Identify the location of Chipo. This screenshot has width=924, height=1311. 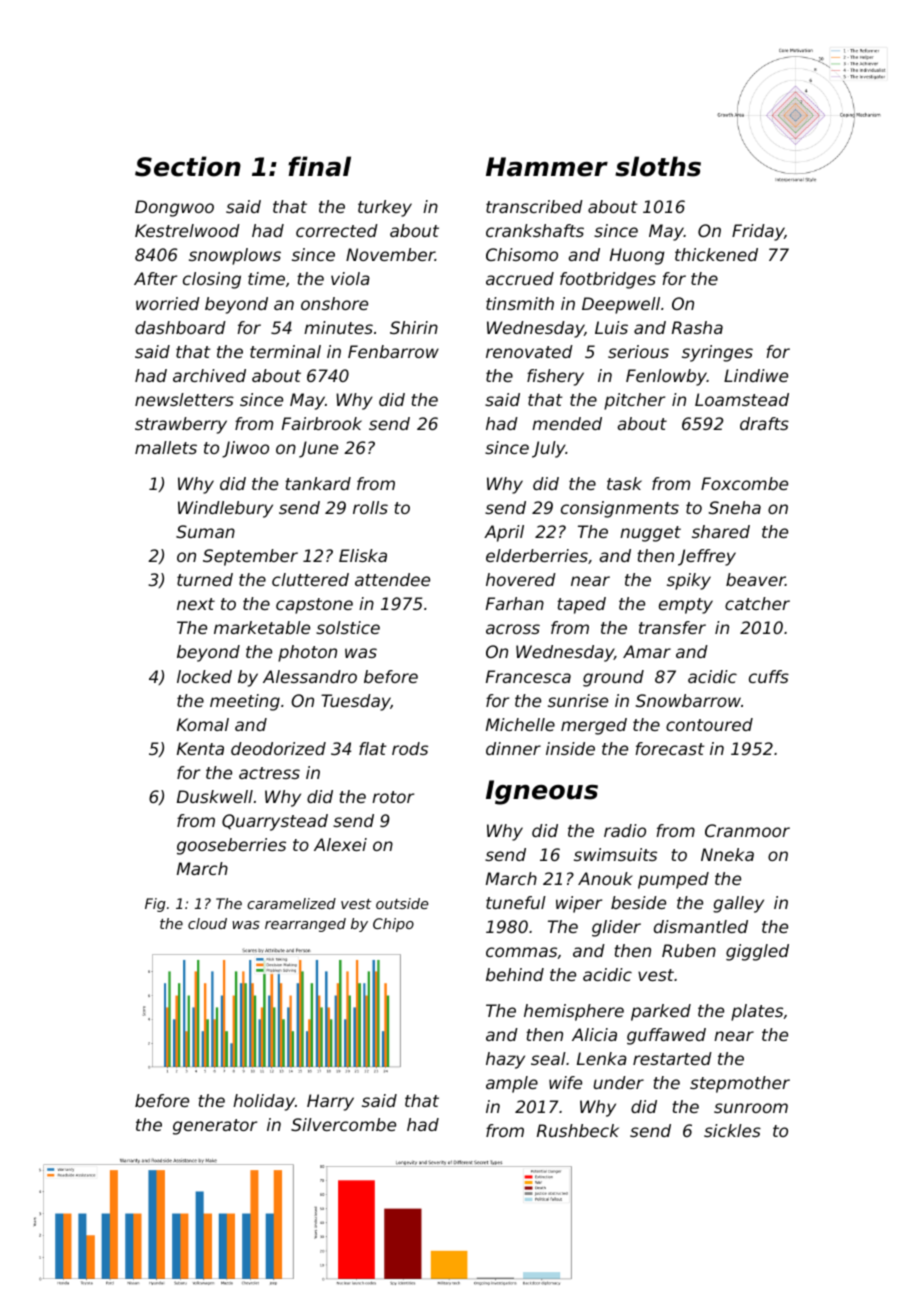
(393, 925).
